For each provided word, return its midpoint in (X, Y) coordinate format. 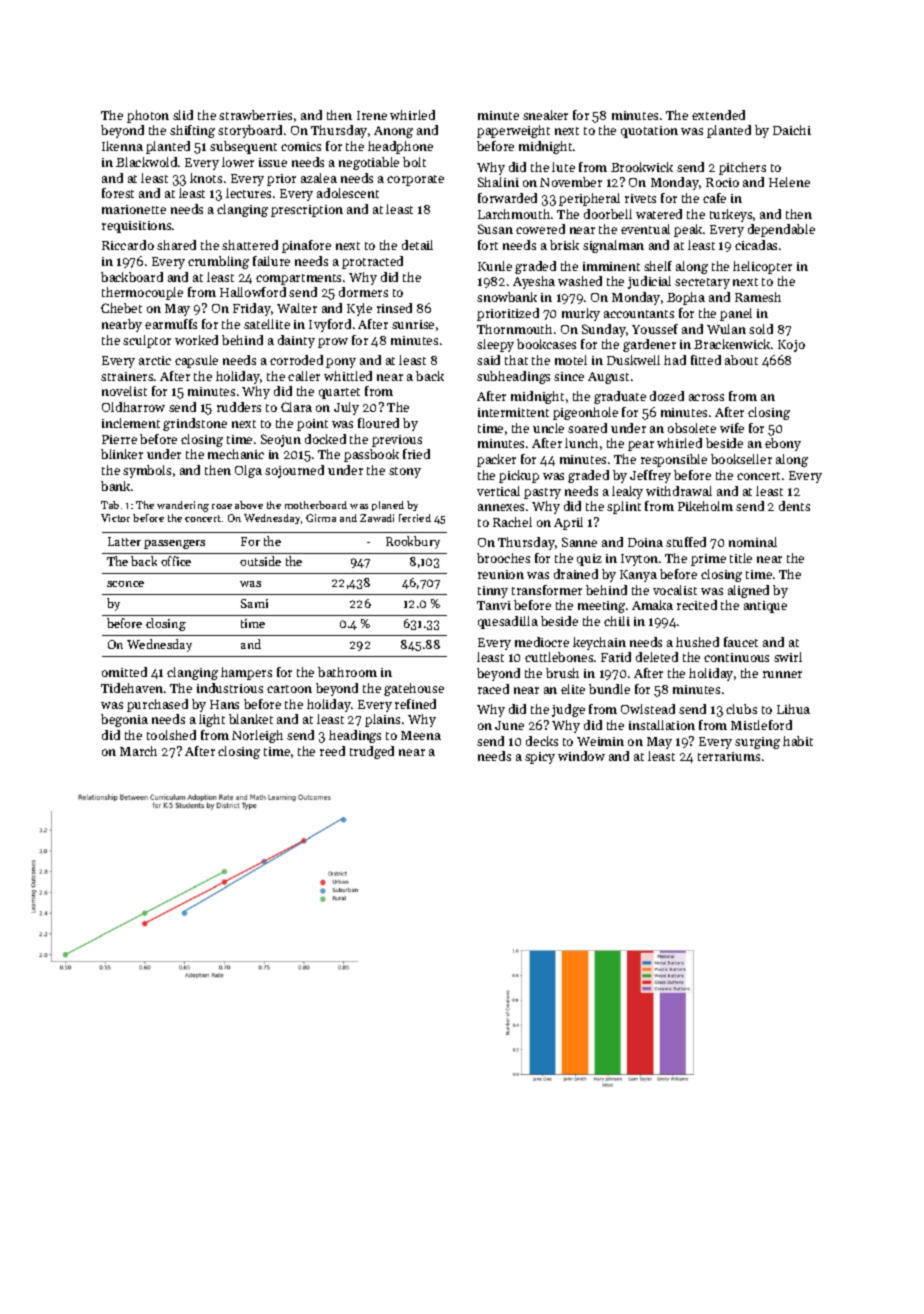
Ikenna (122, 146)
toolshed (171, 735)
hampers (246, 673)
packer (496, 460)
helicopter (762, 267)
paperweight (513, 131)
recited (697, 605)
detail (417, 245)
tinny (493, 592)
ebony (783, 444)
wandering (183, 506)
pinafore (306, 246)
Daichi (792, 130)
